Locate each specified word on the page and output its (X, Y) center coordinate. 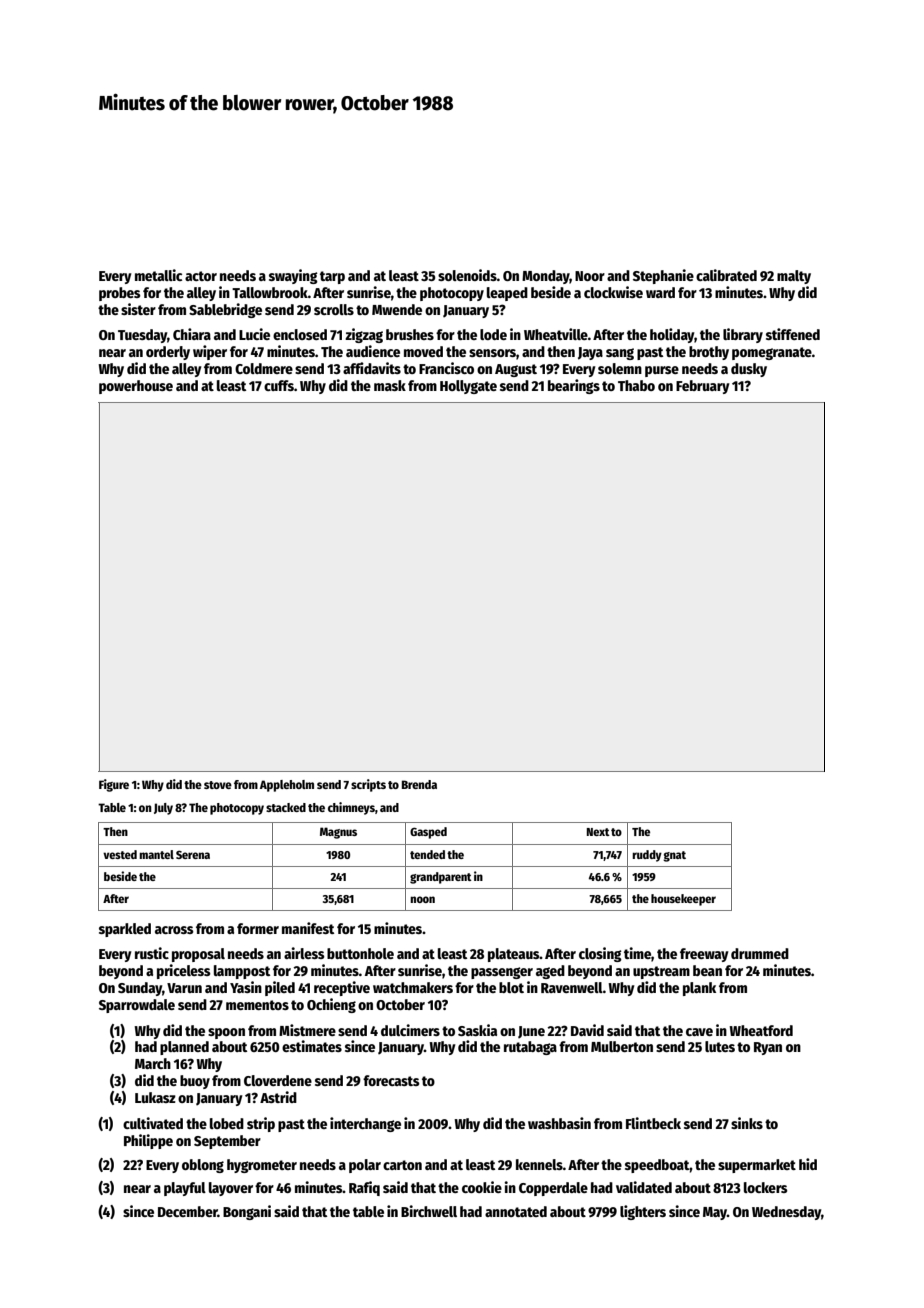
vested (120, 854)
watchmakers (413, 987)
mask (390, 385)
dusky (749, 370)
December (188, 1211)
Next (598, 832)
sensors (492, 353)
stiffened (793, 334)
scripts (368, 785)
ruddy (647, 856)
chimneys (351, 808)
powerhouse (136, 387)
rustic (152, 953)
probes (120, 294)
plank (699, 989)
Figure (114, 785)
